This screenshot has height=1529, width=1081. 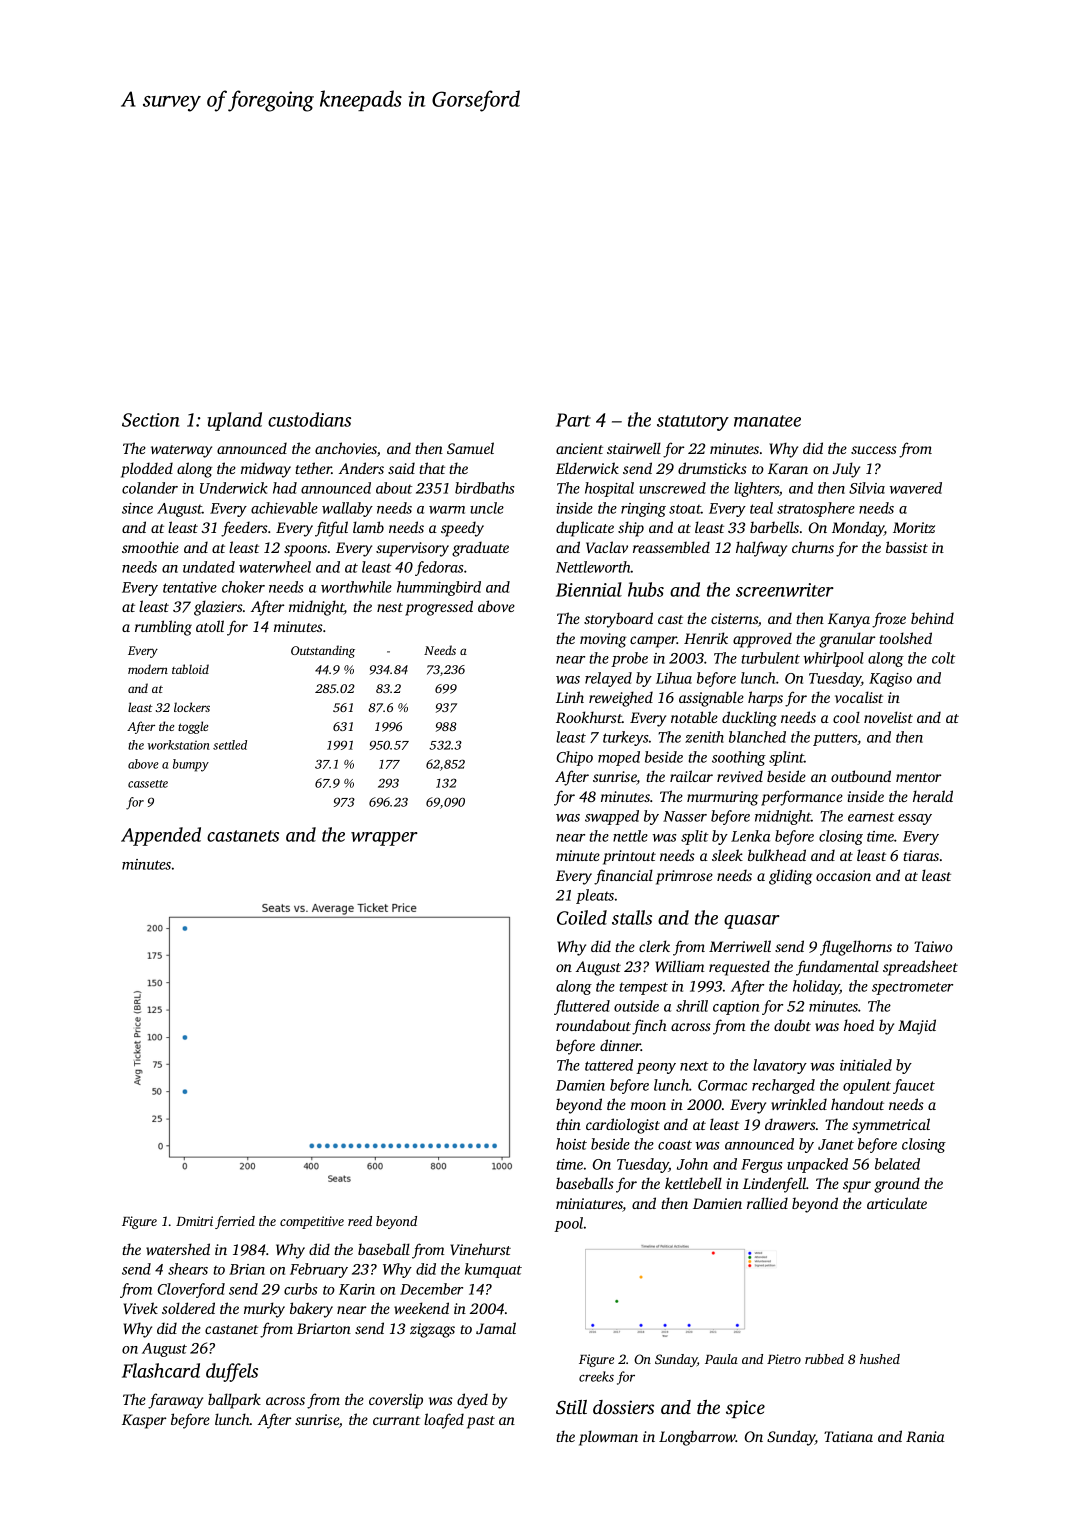 I want to click on success, so click(x=874, y=450).
